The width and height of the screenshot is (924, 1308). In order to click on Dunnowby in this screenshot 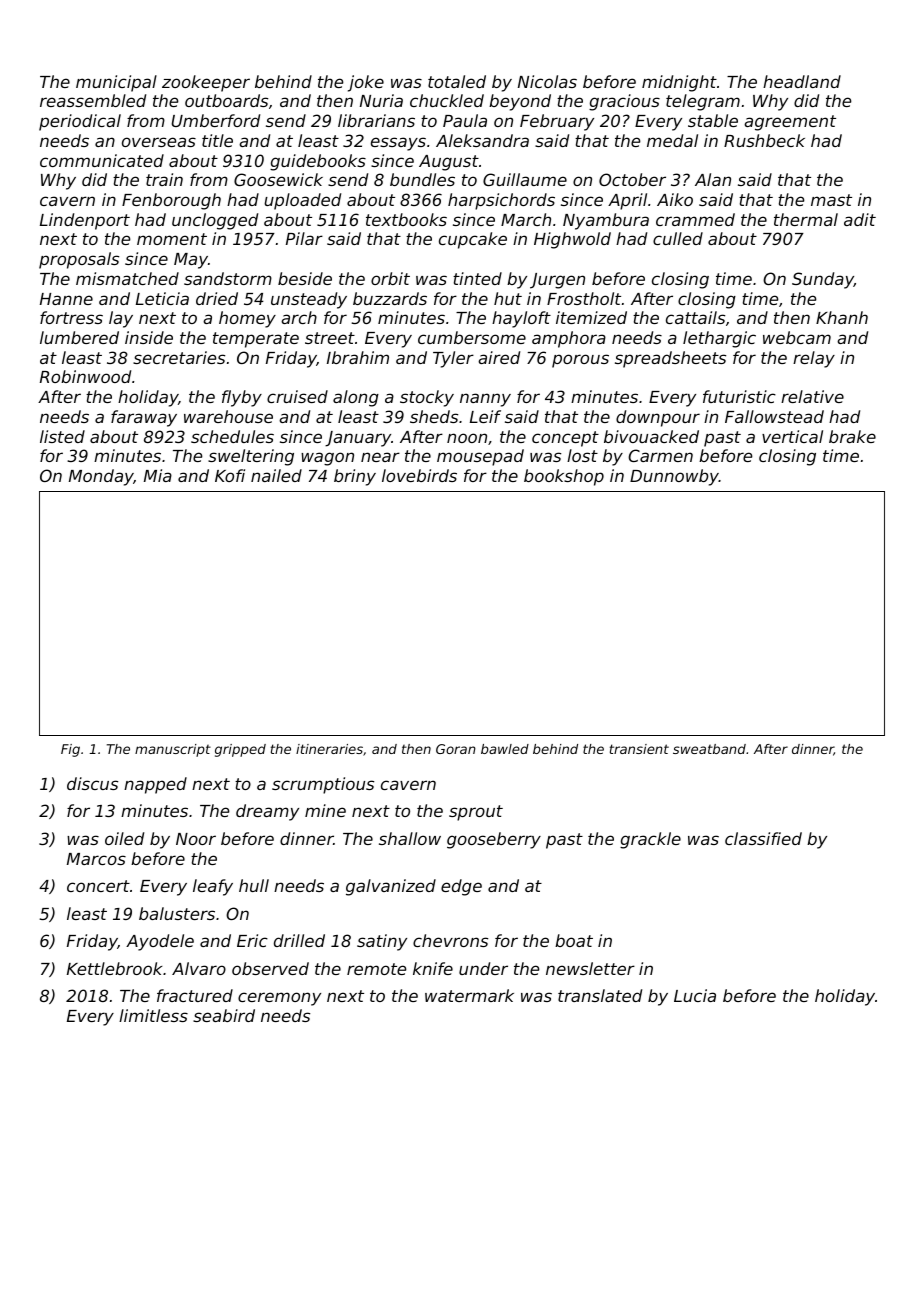, I will do `click(674, 477)`.
